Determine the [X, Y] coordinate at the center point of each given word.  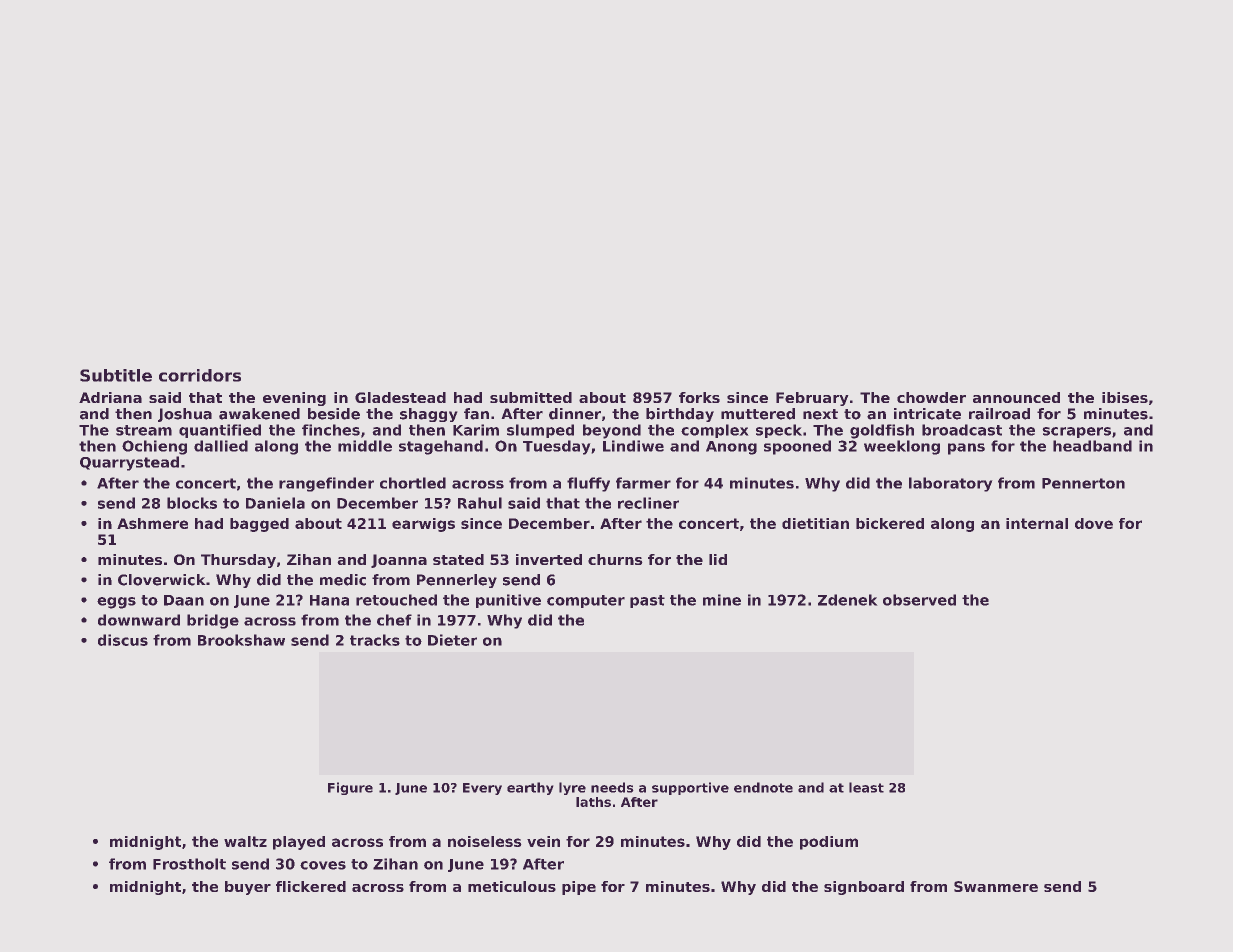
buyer [248, 888]
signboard [864, 888]
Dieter [452, 640]
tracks [375, 640]
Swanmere [996, 886]
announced [1016, 397]
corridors [200, 375]
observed [919, 600]
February [812, 399]
